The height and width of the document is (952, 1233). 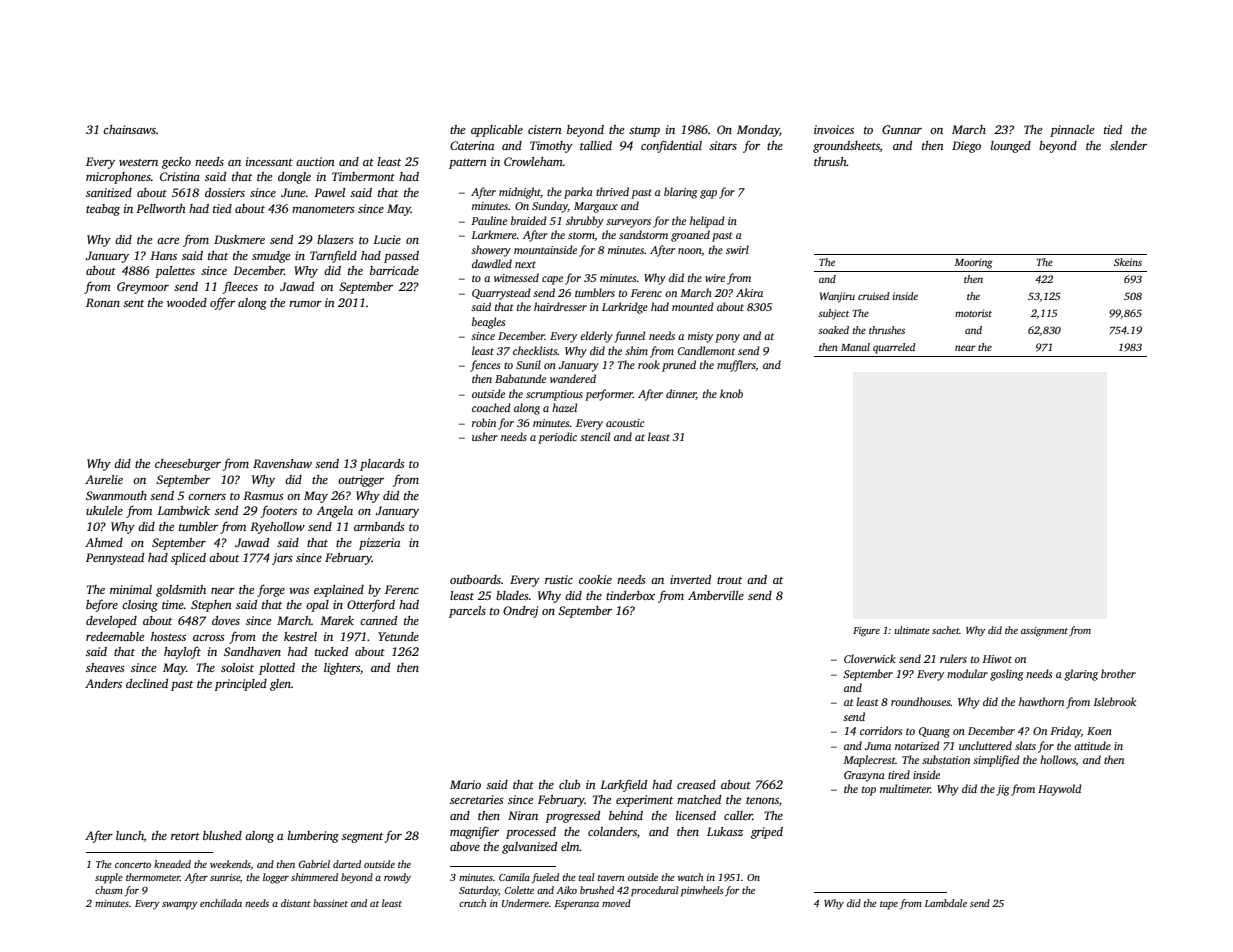 I want to click on stump, so click(x=644, y=132).
